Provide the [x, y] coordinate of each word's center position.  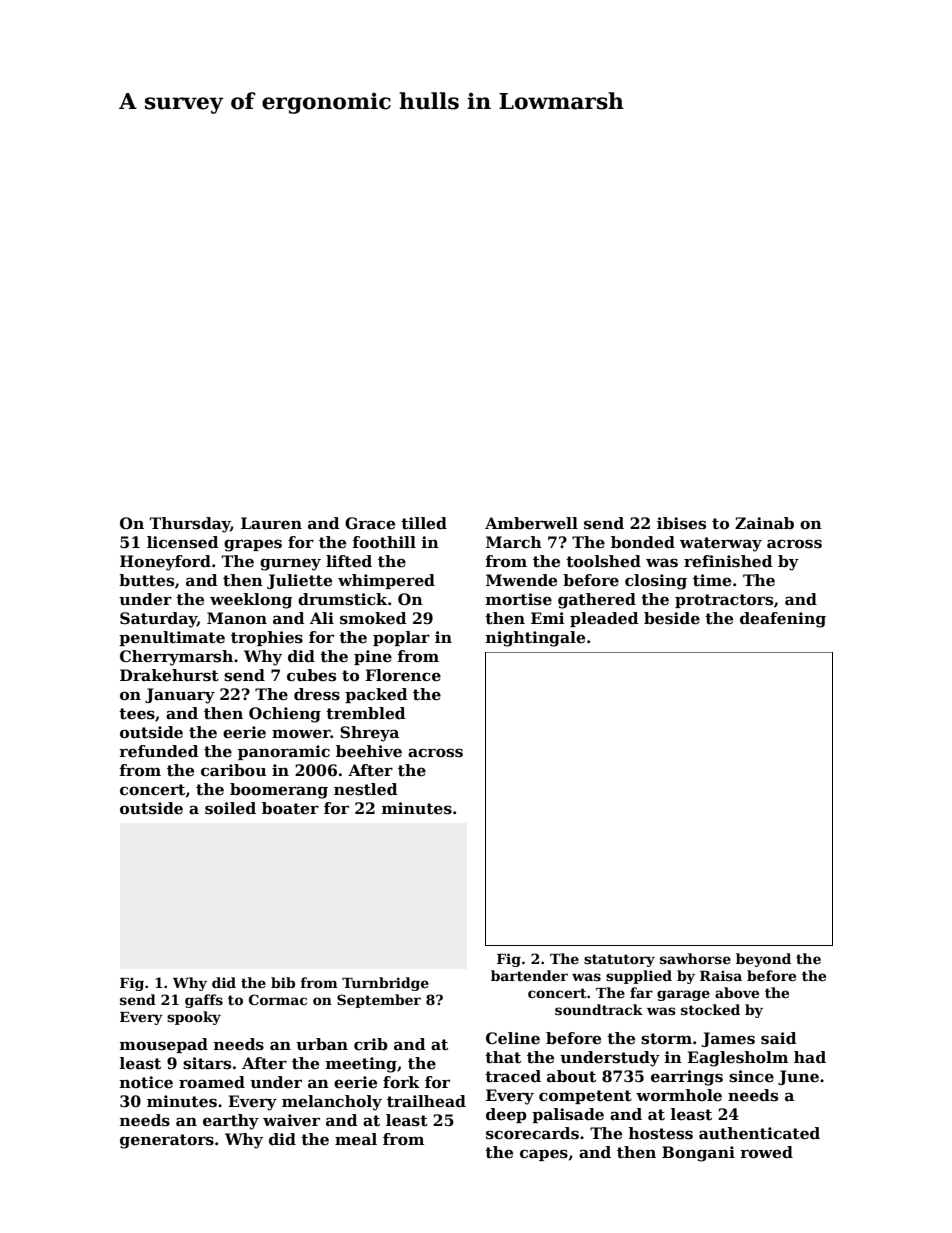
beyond [763, 960]
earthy [231, 1122]
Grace [370, 523]
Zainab [764, 523]
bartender [529, 975]
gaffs [204, 1001]
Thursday [190, 525]
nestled [366, 789]
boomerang [279, 791]
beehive [369, 751]
